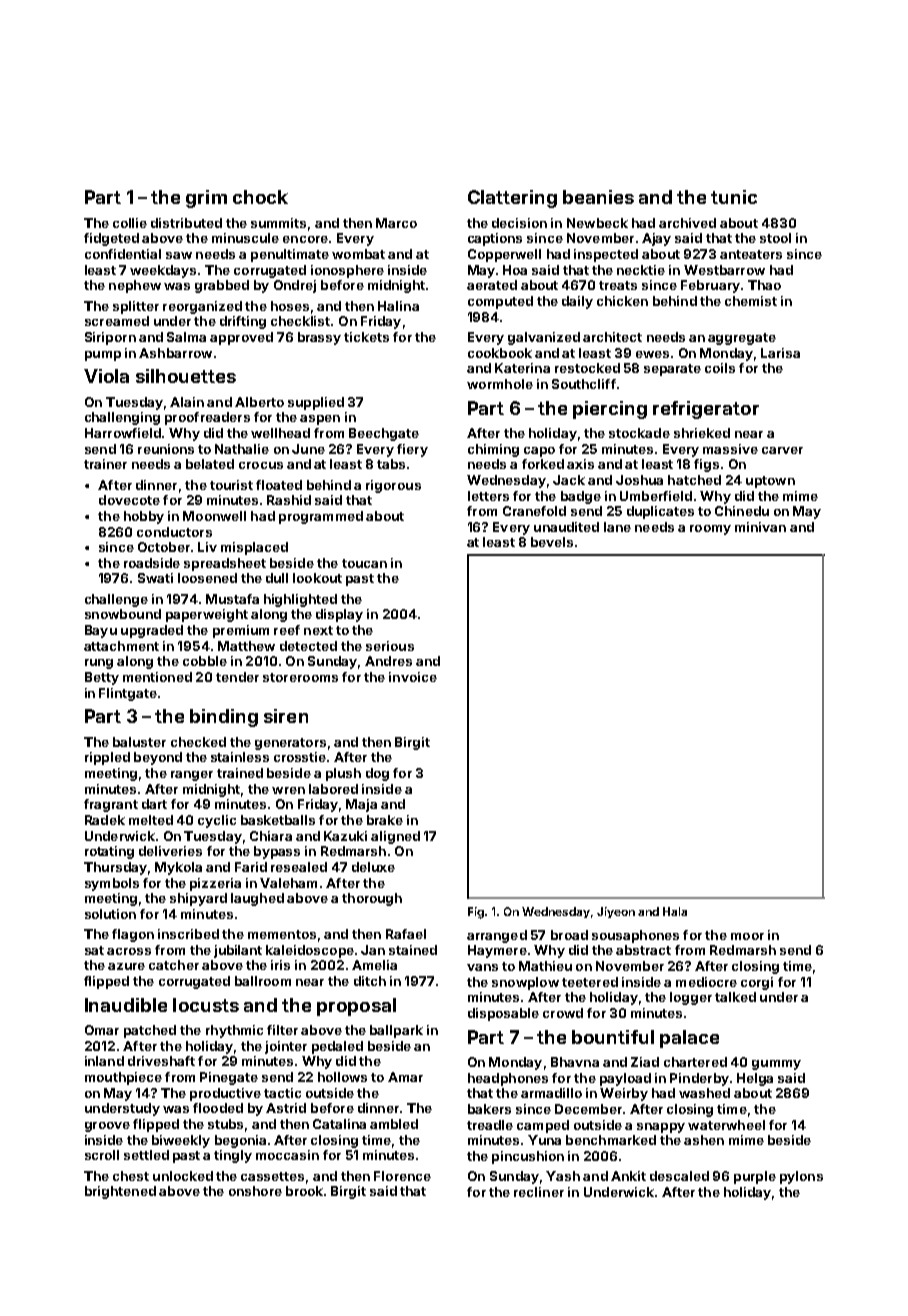  Describe the element at coordinates (497, 936) in the screenshot. I see `arranged` at that location.
